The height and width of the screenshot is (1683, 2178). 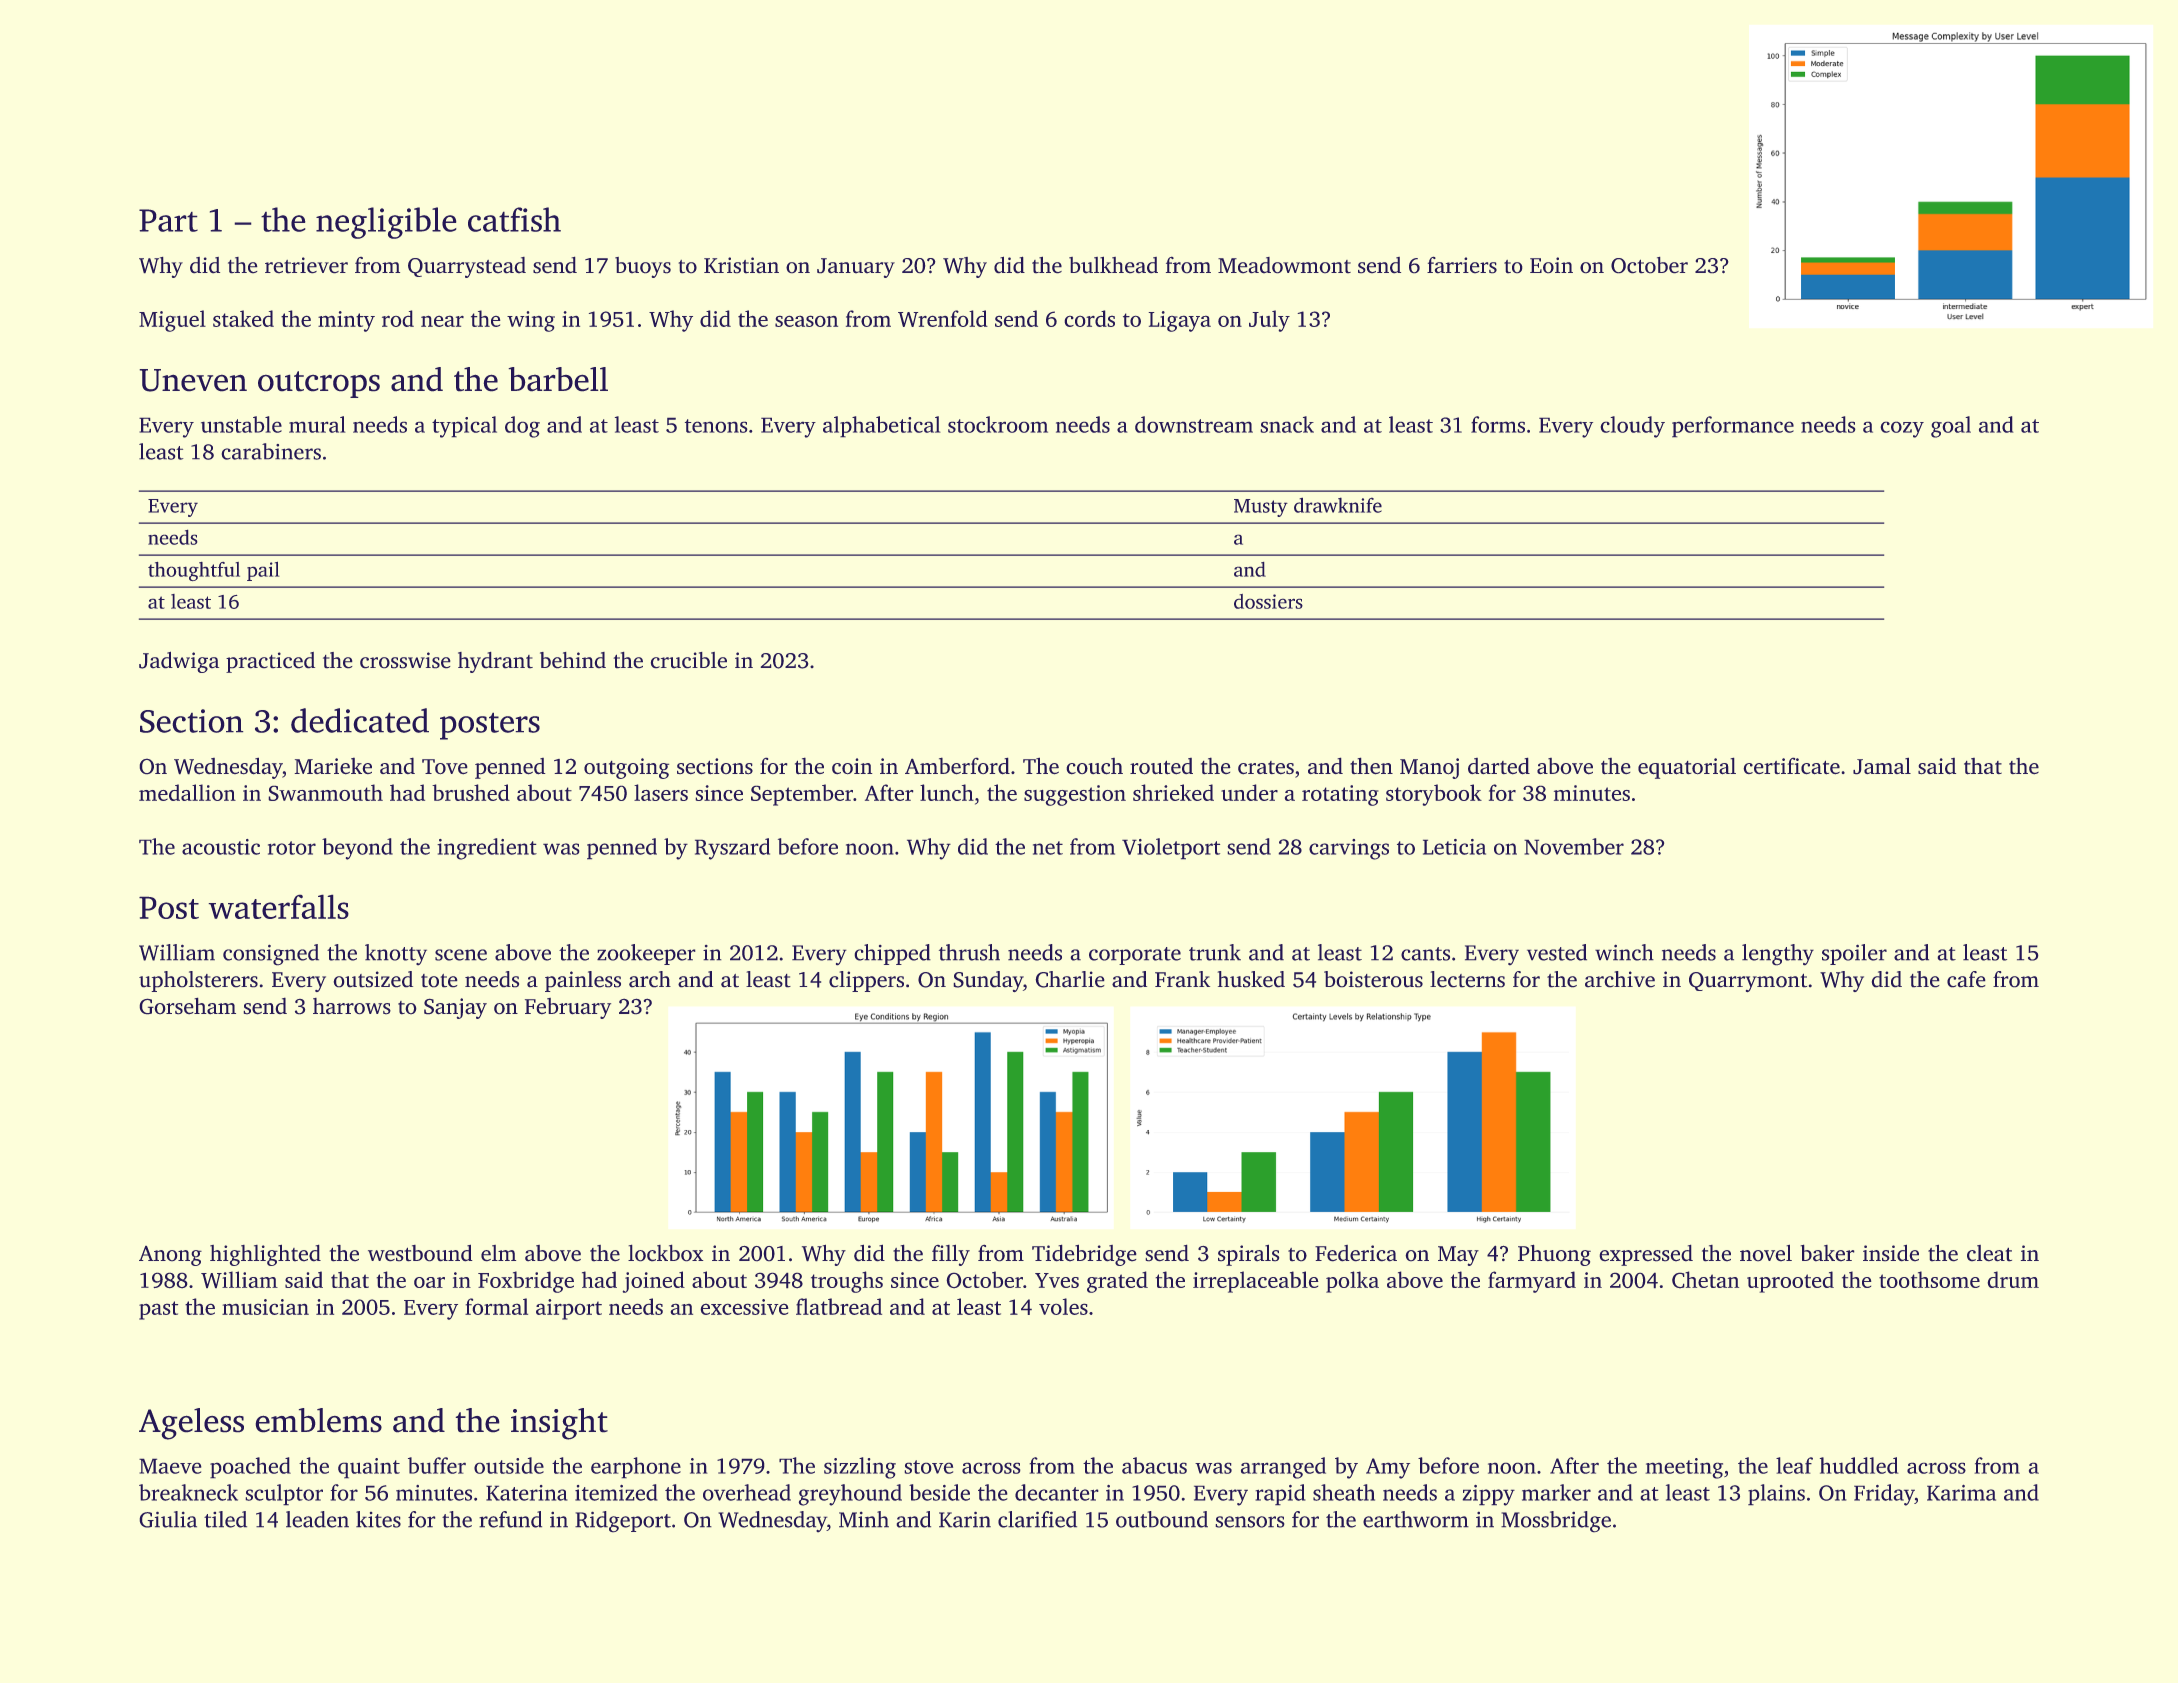 What do you see at coordinates (317, 424) in the screenshot?
I see `mural` at bounding box center [317, 424].
